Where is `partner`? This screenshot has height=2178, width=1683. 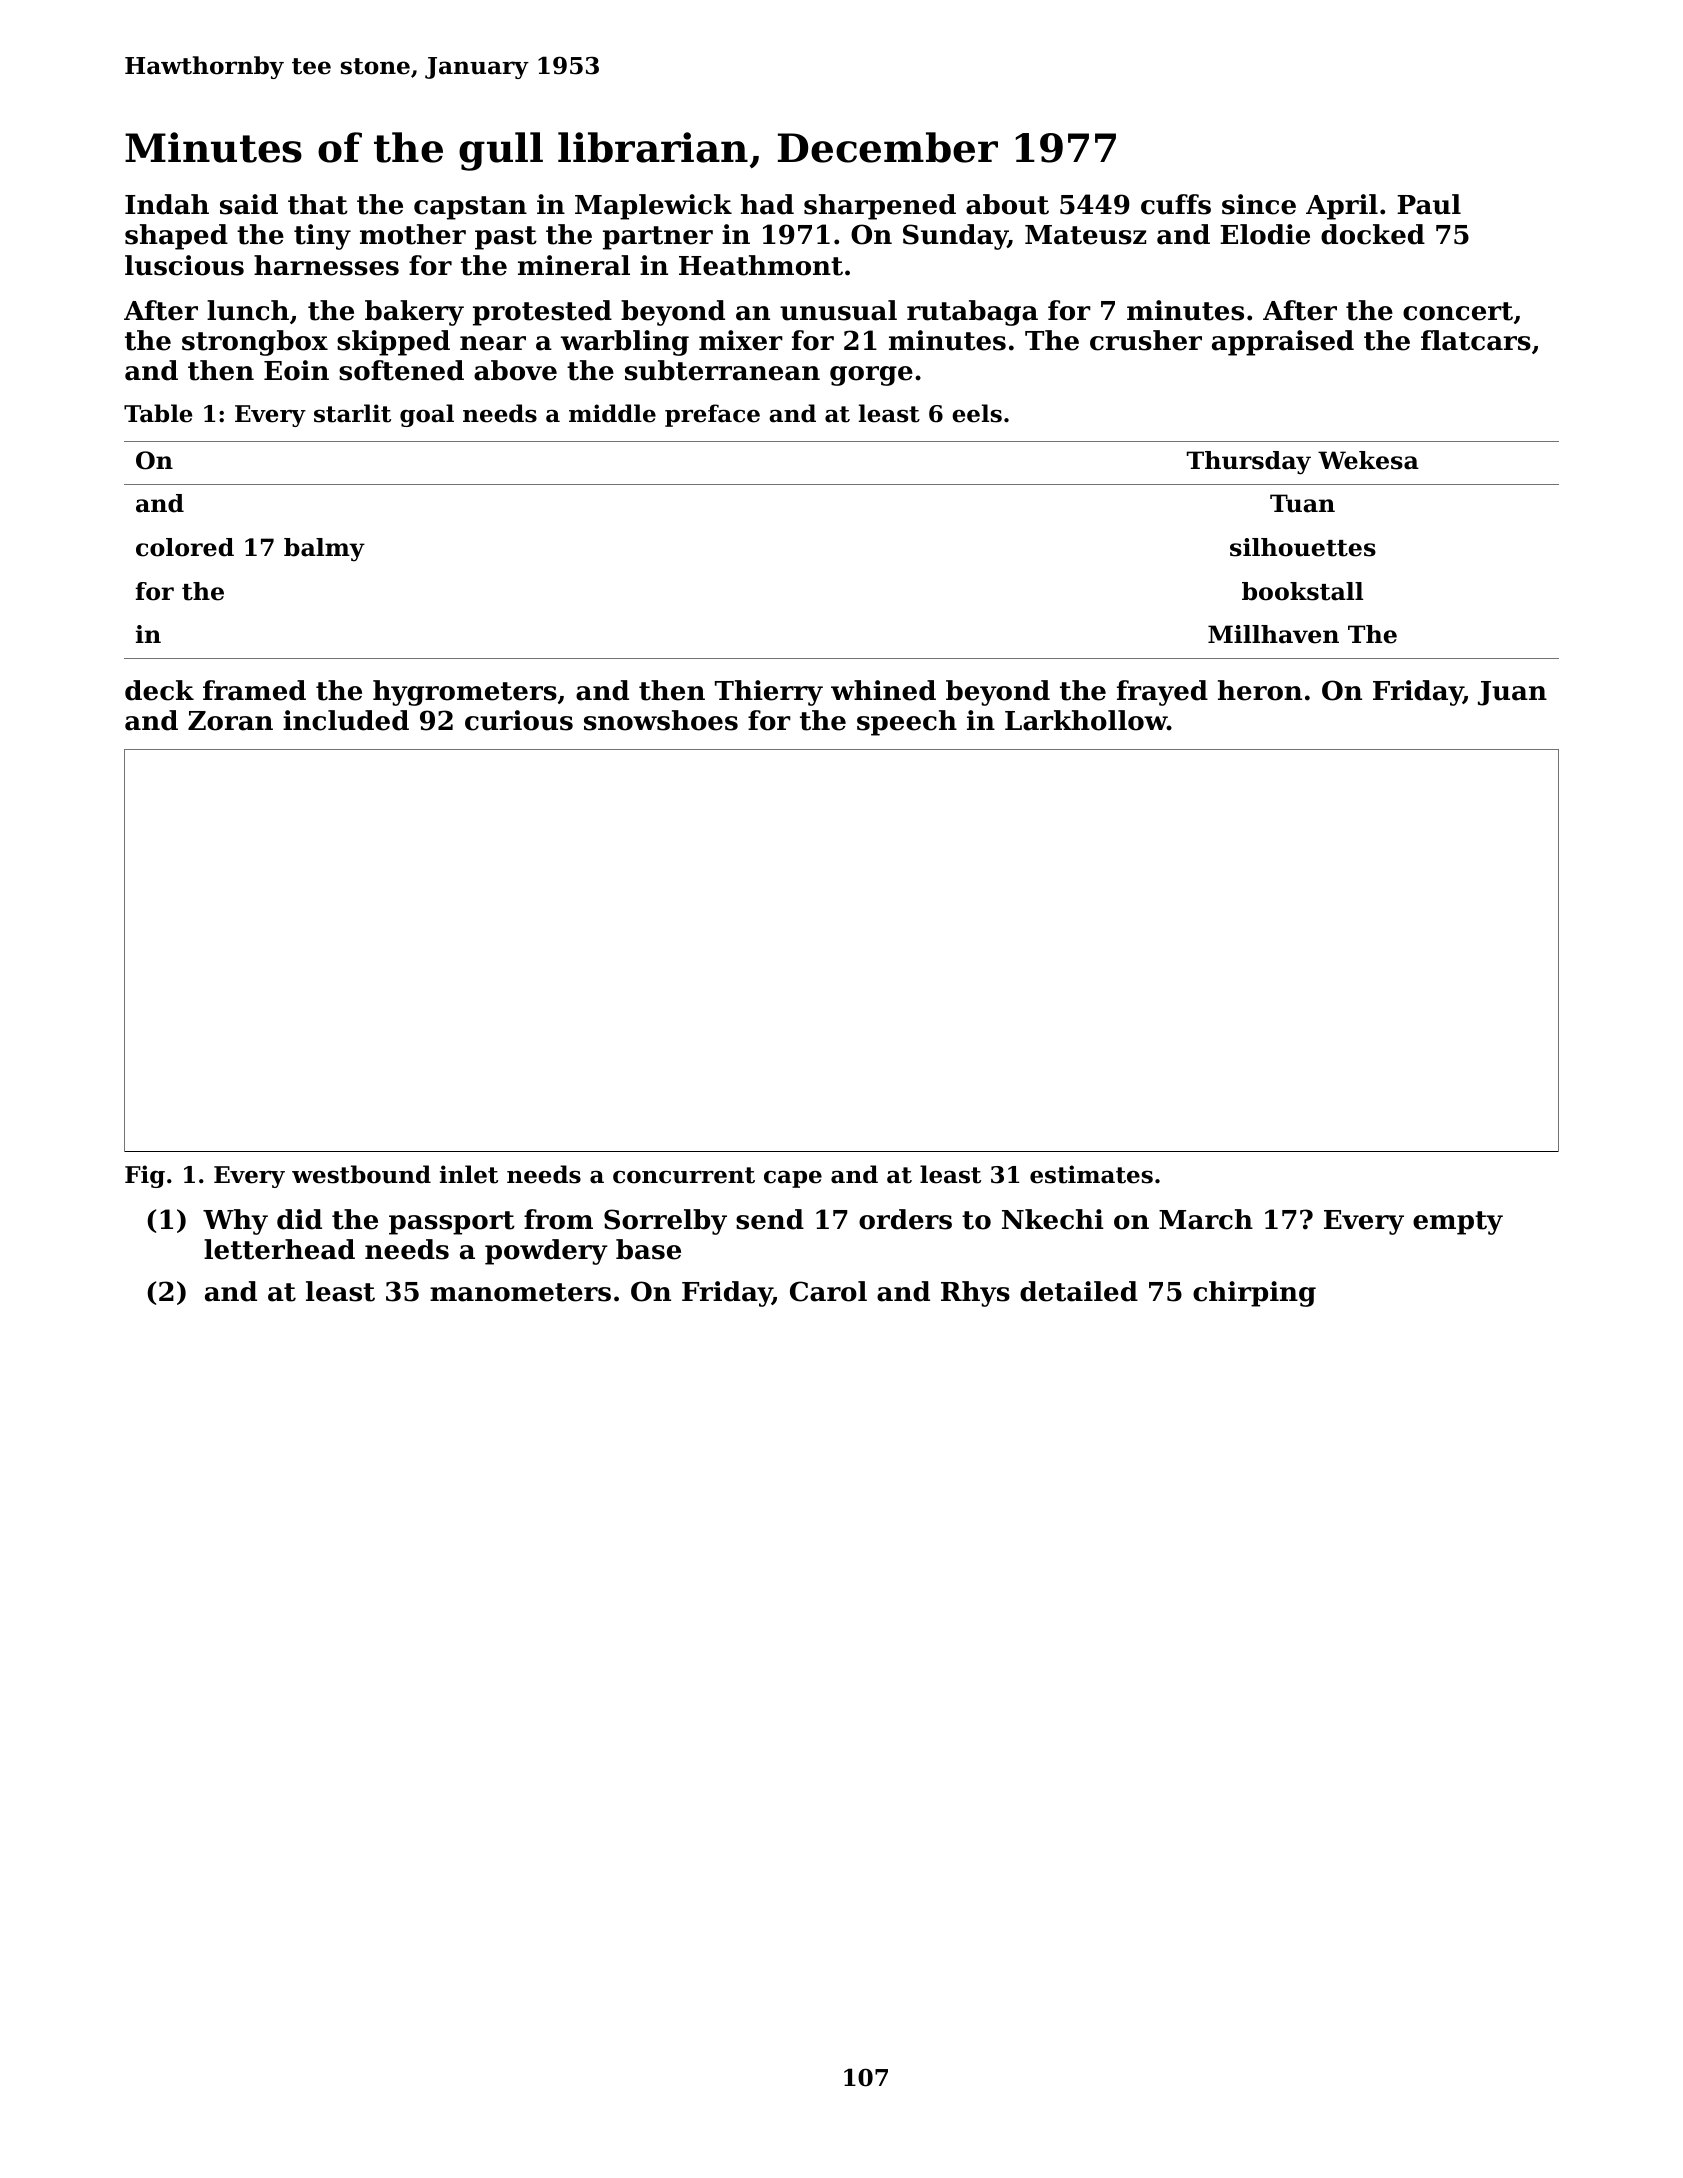
partner is located at coordinates (658, 238).
